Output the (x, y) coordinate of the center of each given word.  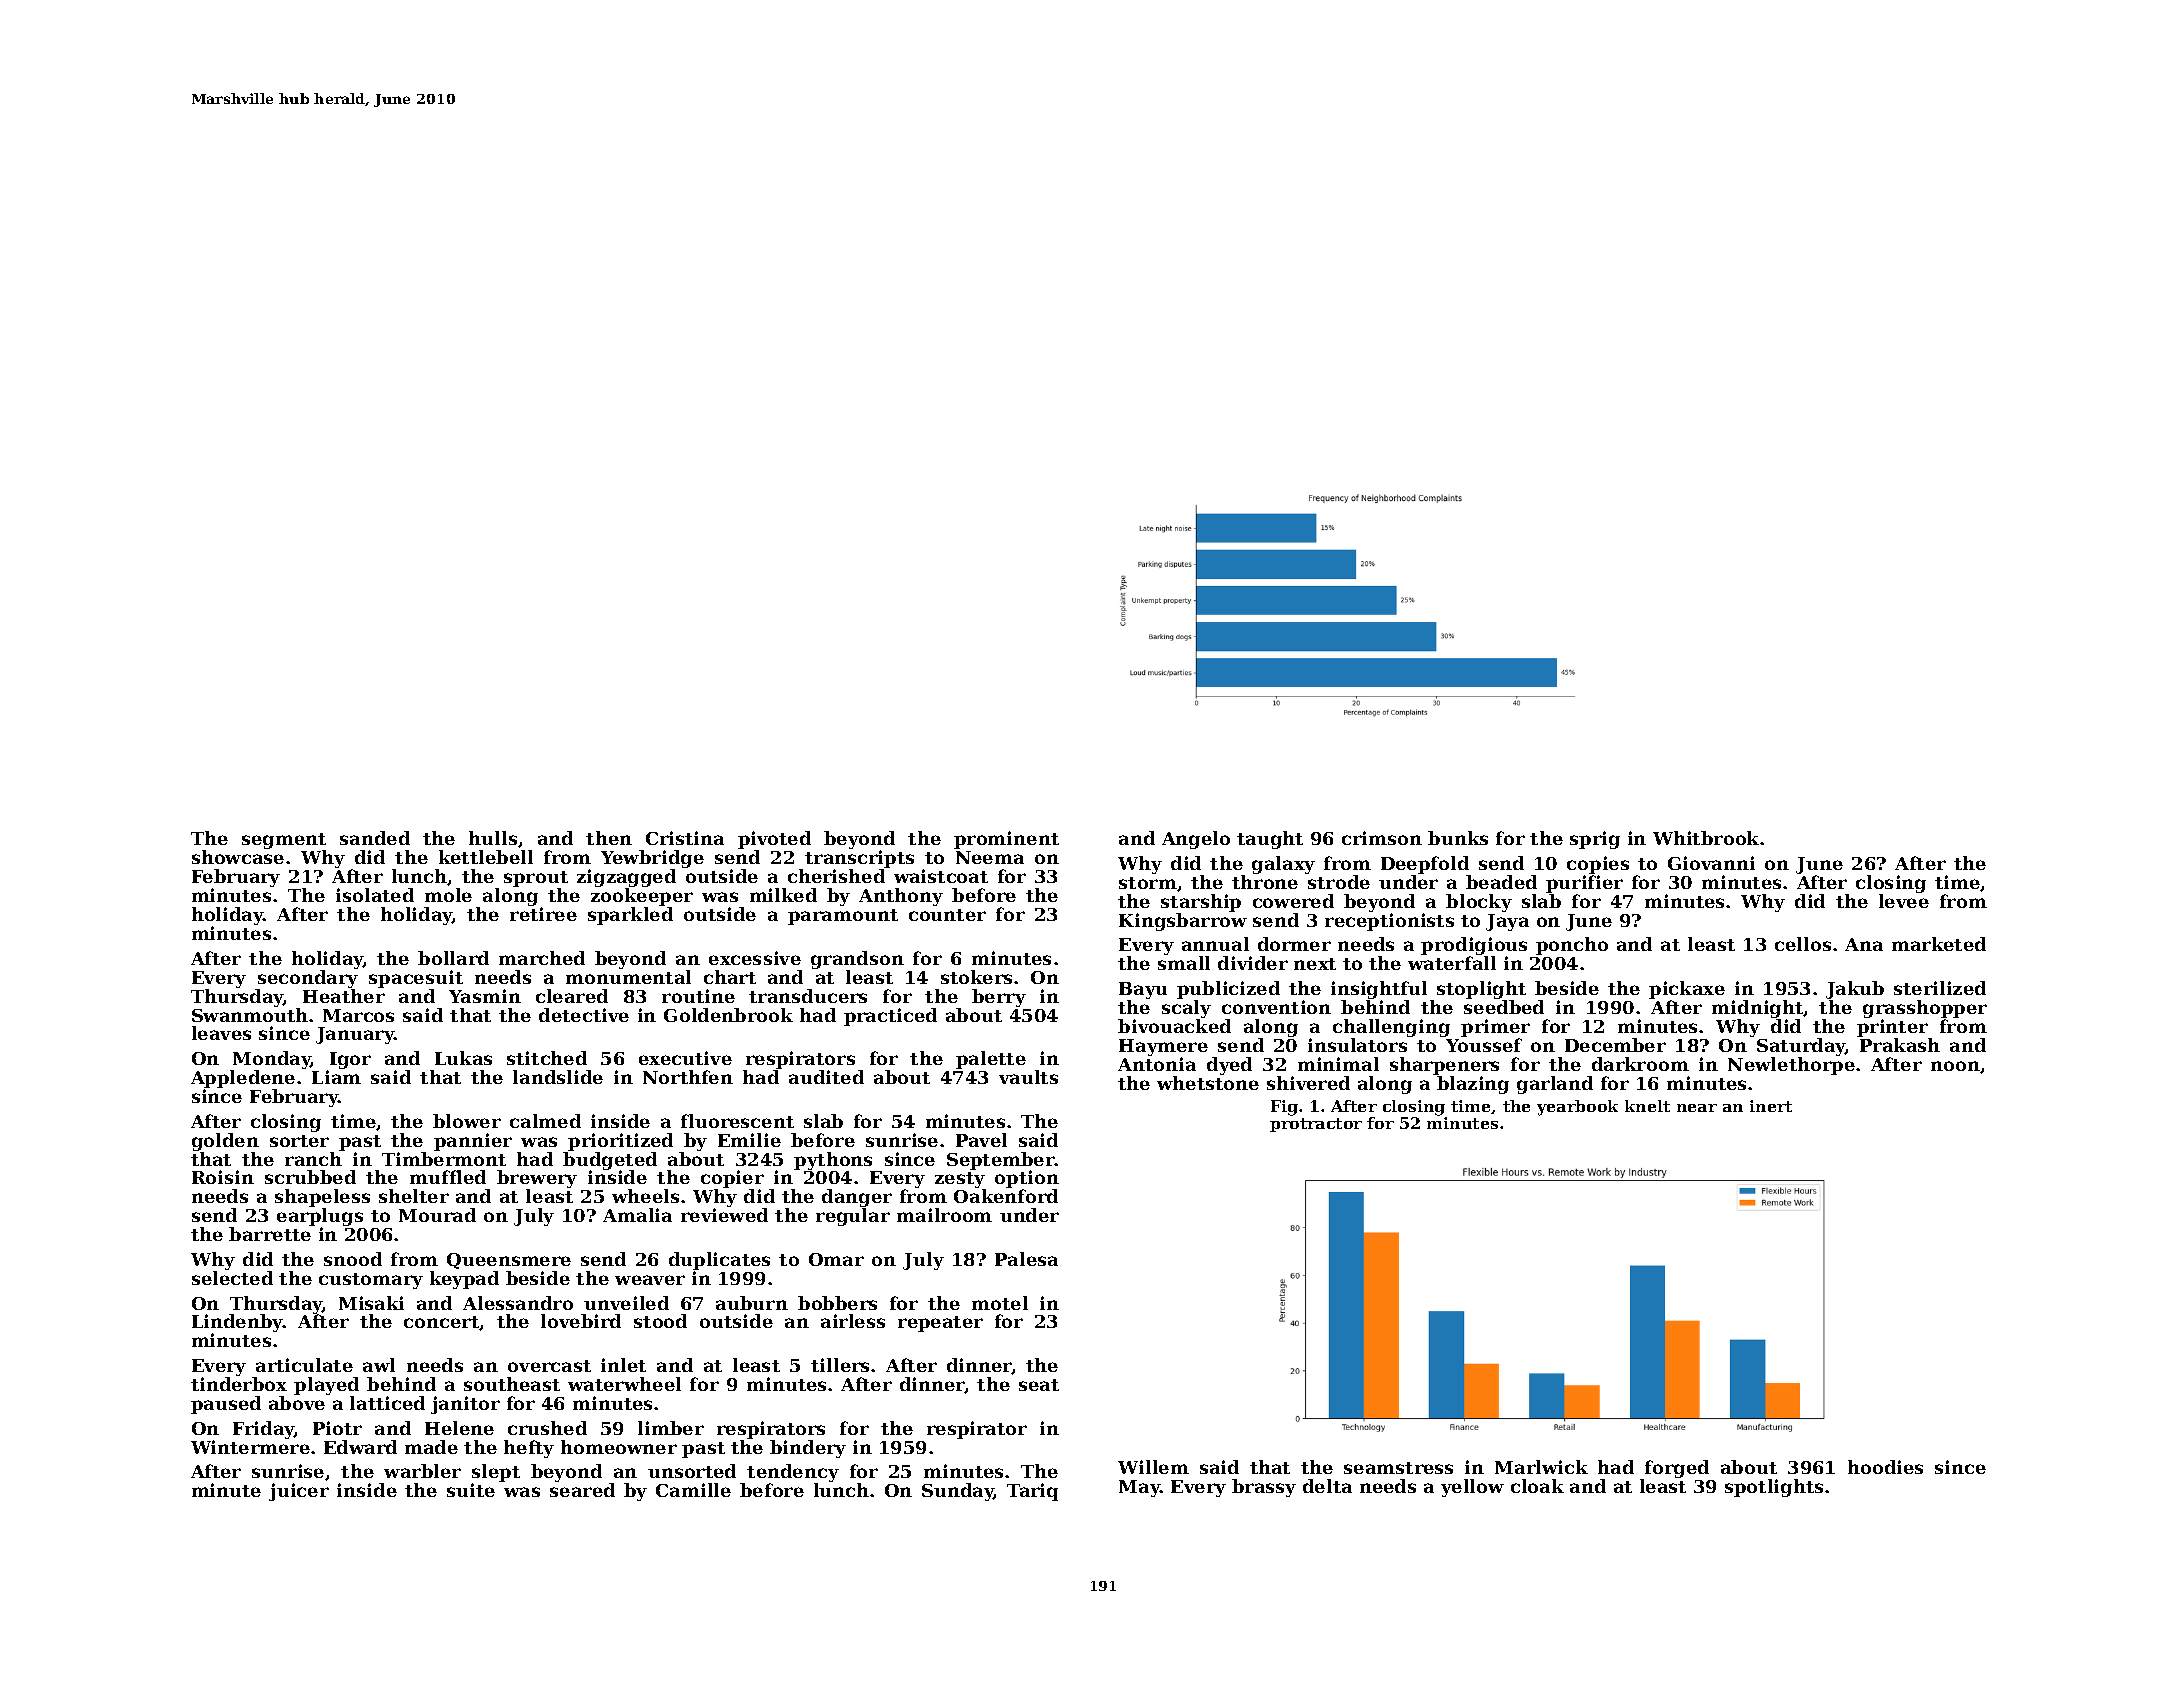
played (326, 1386)
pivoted (774, 840)
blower (467, 1121)
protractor (1316, 1125)
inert (1771, 1106)
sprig (1595, 840)
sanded (375, 838)
